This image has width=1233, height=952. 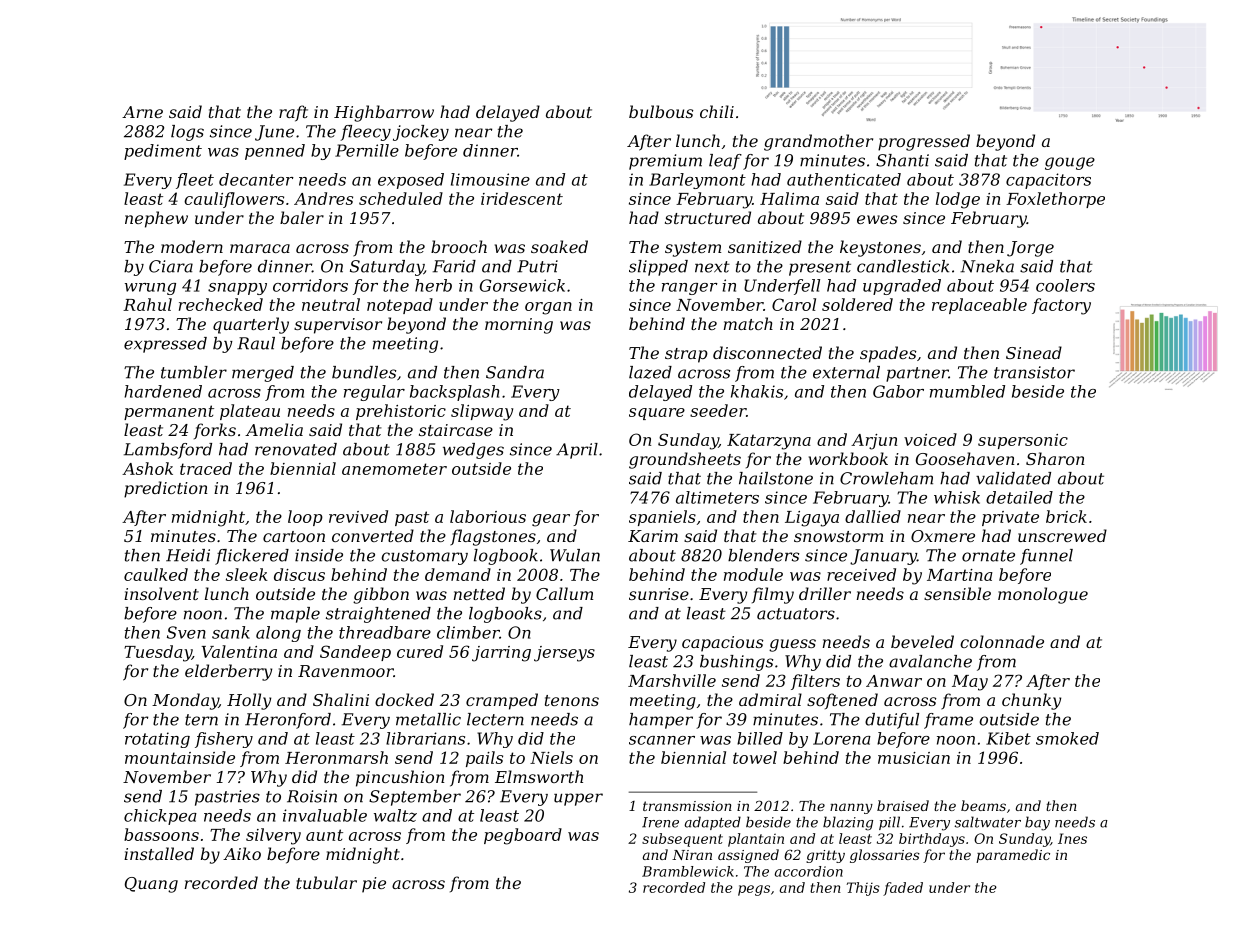 I want to click on partner, so click(x=917, y=374).
